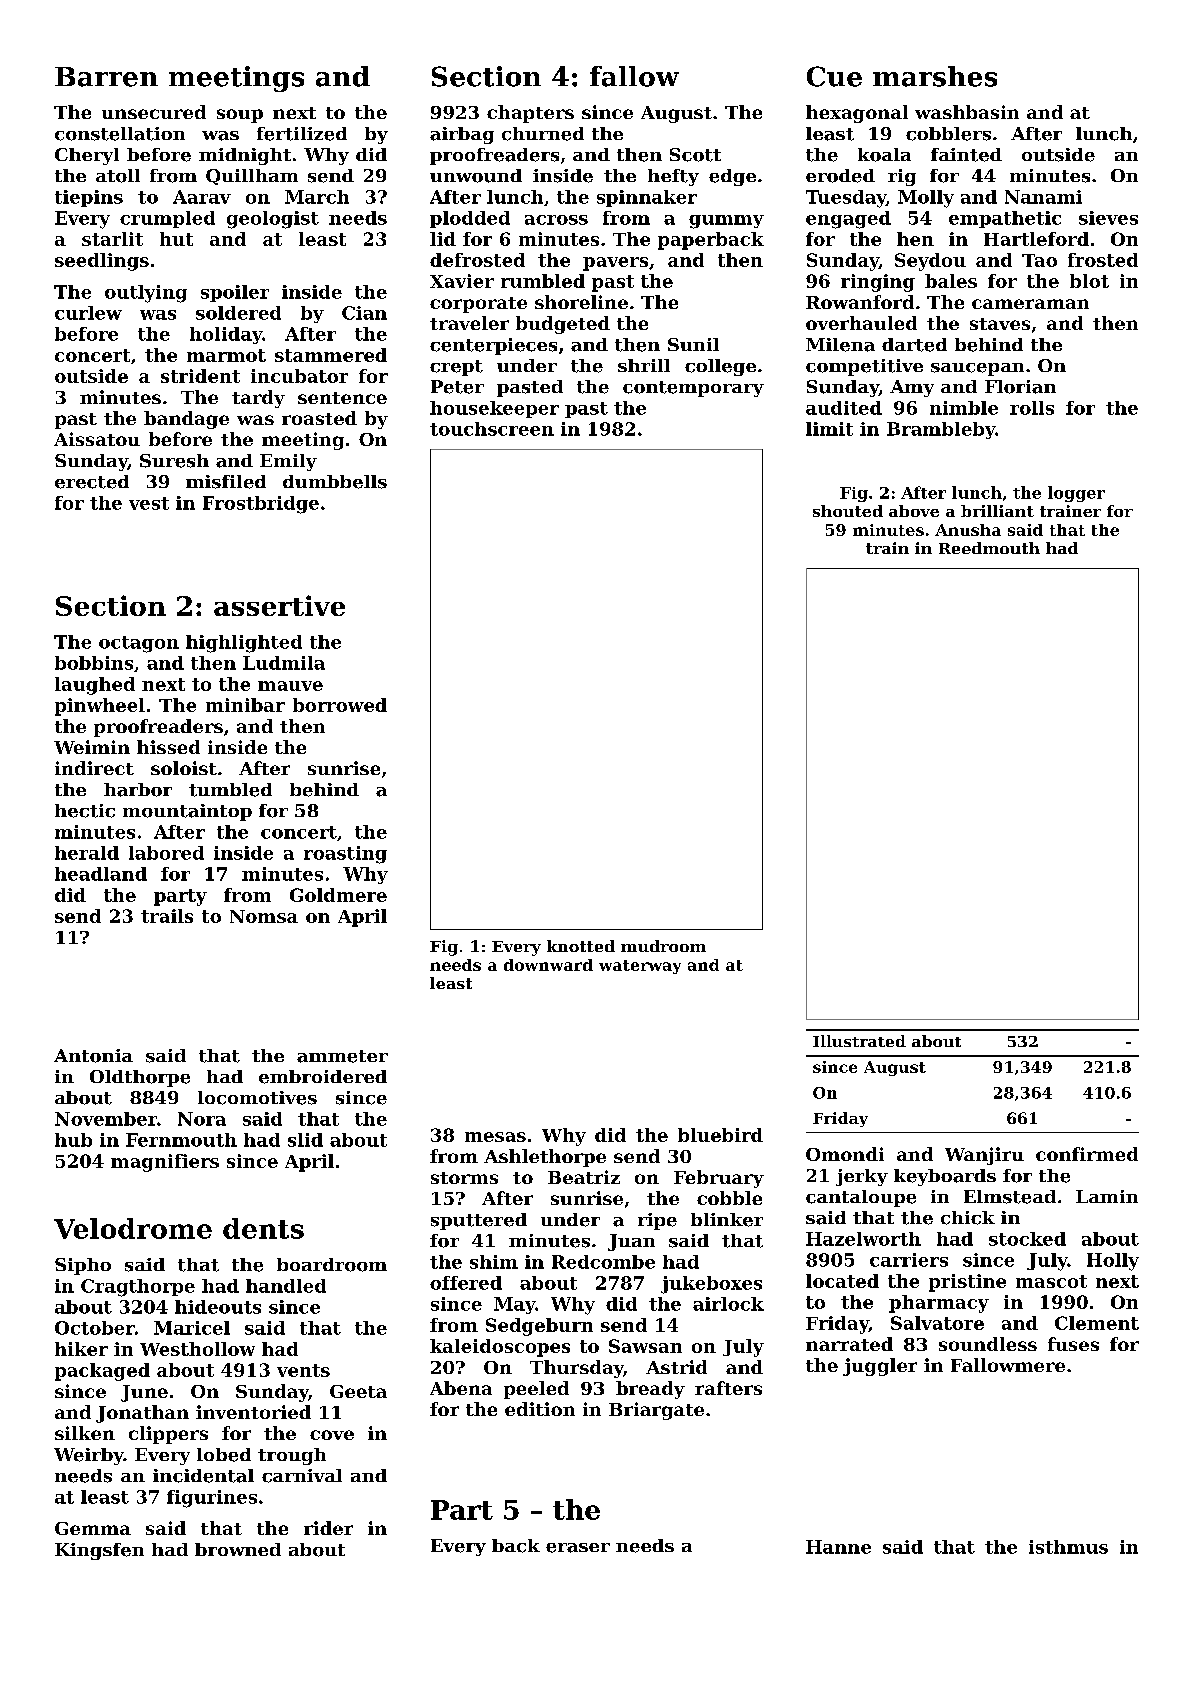 This document has width=1193, height=1687. I want to click on Weirby, so click(89, 1456).
